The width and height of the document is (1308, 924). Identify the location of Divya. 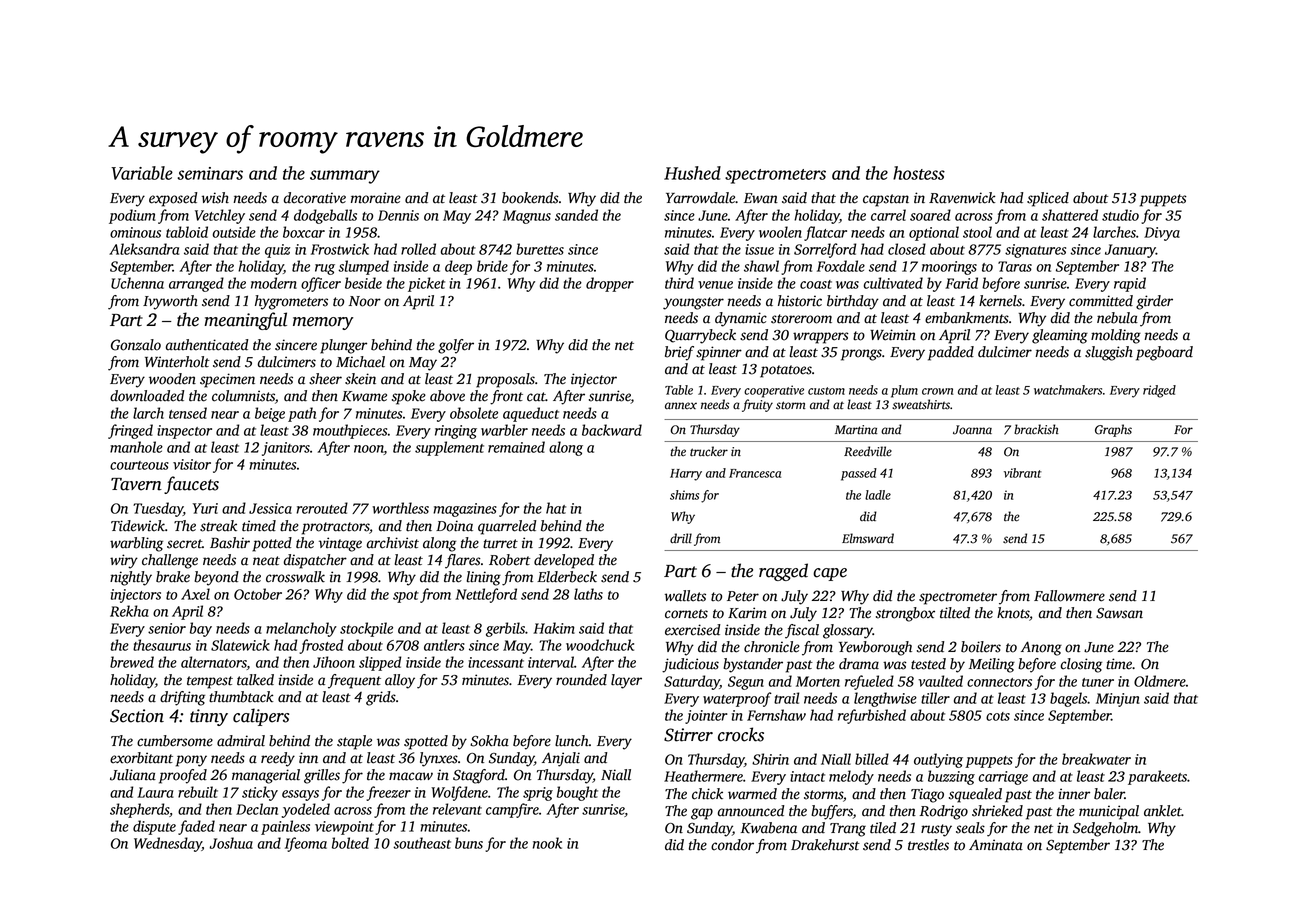
(1162, 234).
